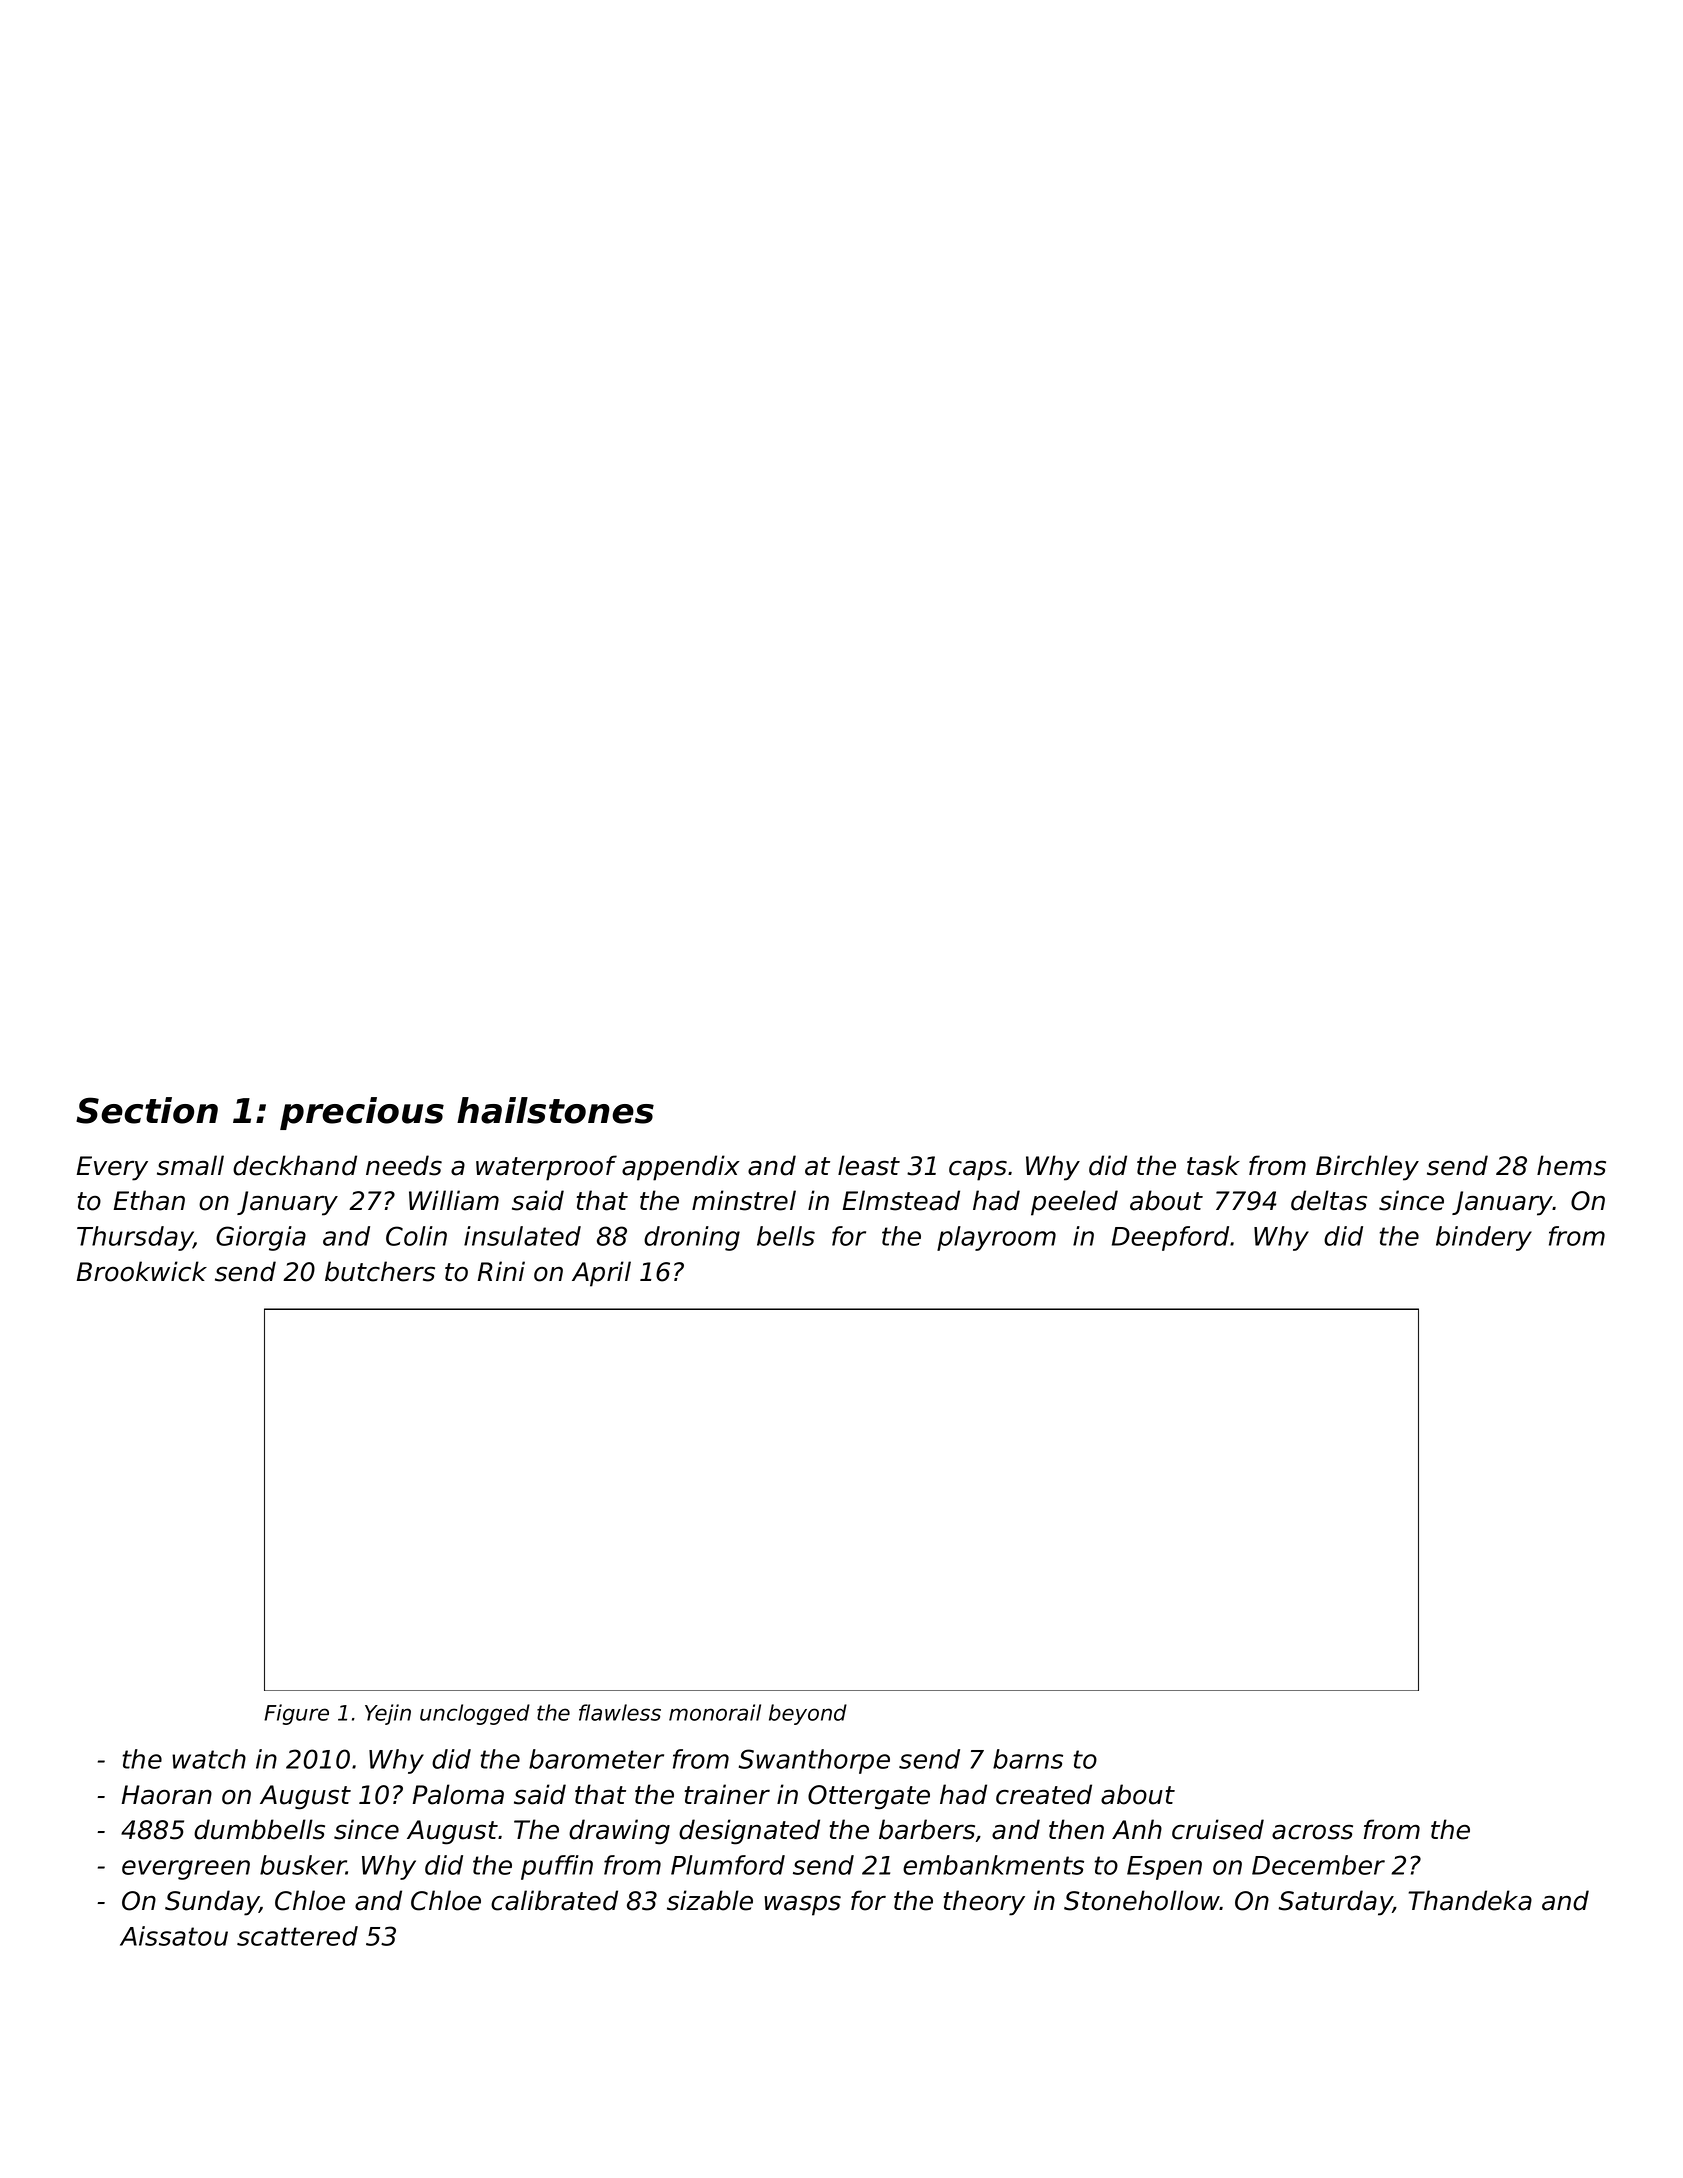 The width and height of the page is (1683, 2178). What do you see at coordinates (869, 1165) in the page?
I see `least` at bounding box center [869, 1165].
